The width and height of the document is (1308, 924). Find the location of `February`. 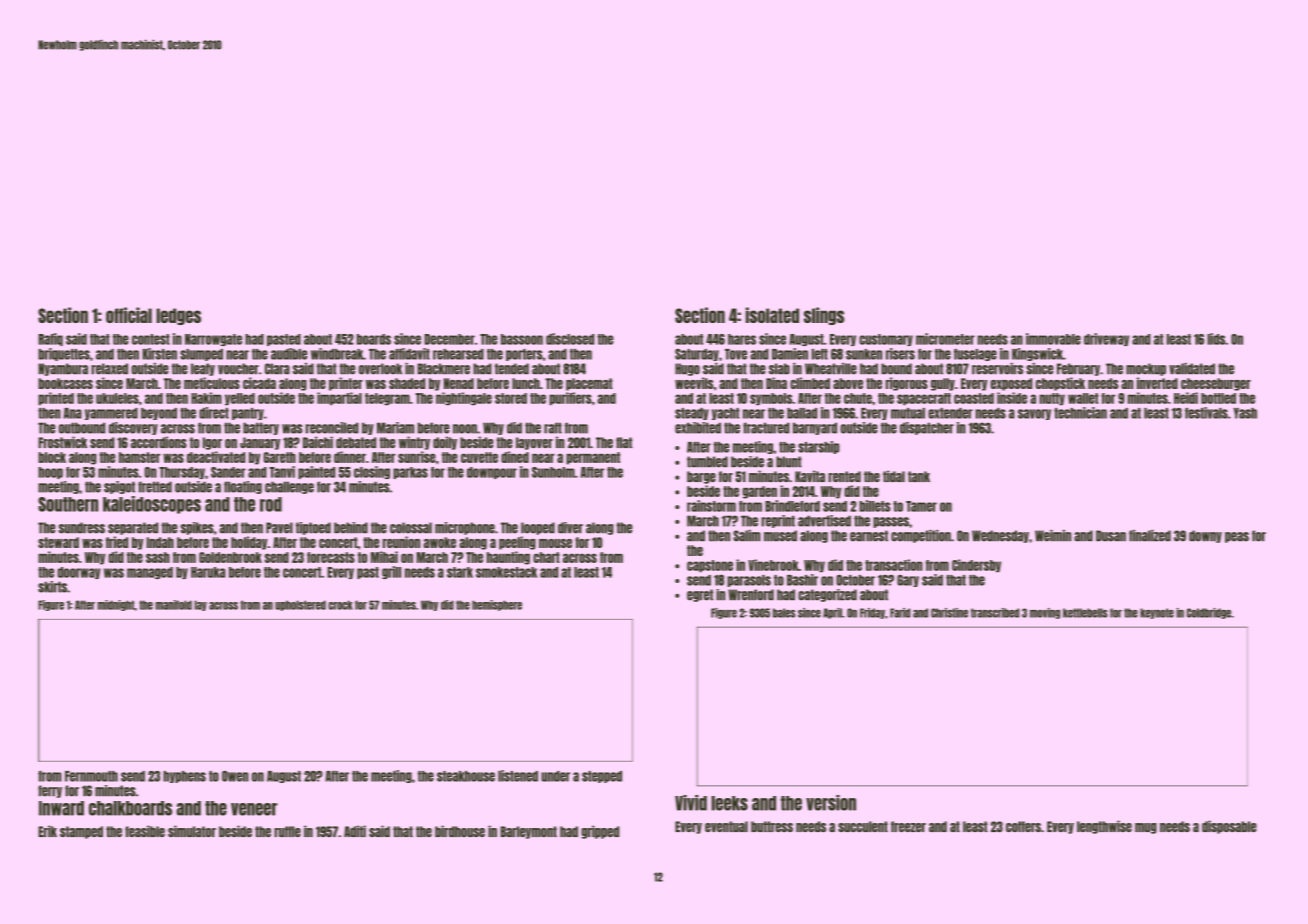

February is located at coordinates (1078, 369).
